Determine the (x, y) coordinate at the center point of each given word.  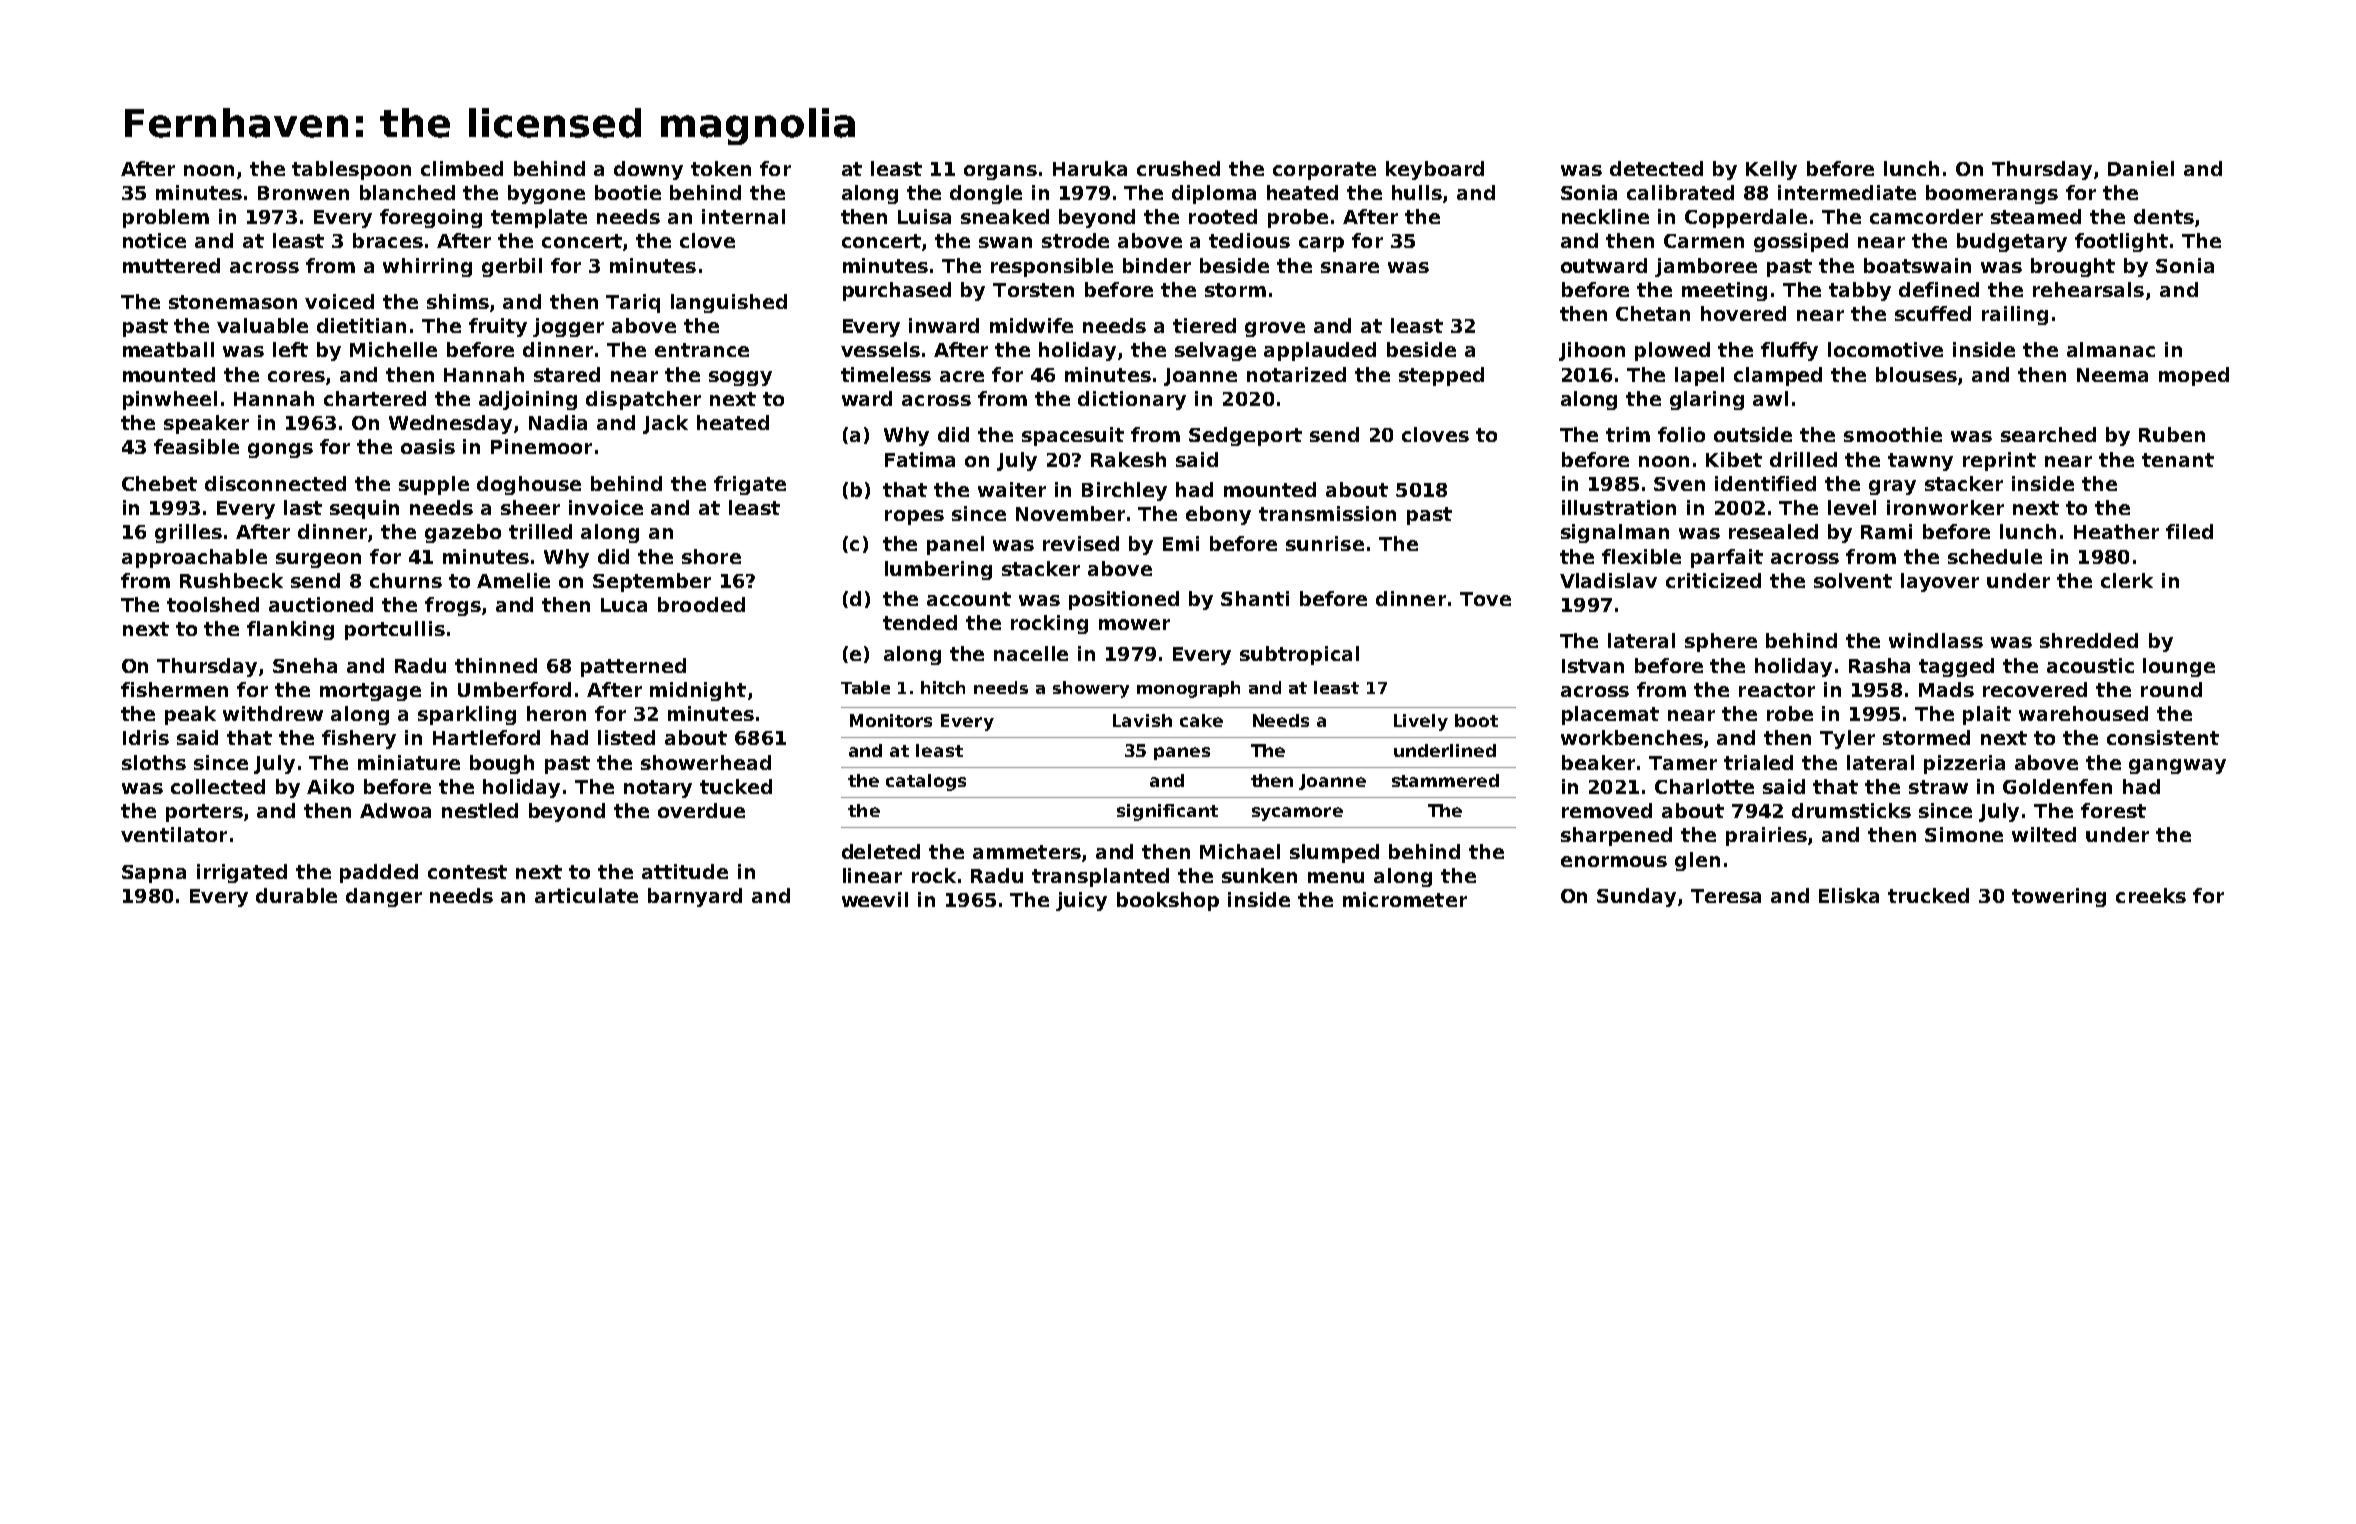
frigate (750, 485)
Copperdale (1746, 218)
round (2171, 689)
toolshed (213, 604)
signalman (1615, 533)
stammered (1445, 780)
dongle (986, 194)
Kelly (1771, 170)
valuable (262, 325)
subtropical (1299, 655)
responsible (1052, 267)
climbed (462, 168)
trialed (1758, 762)
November (1070, 513)
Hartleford (486, 737)
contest (467, 872)
